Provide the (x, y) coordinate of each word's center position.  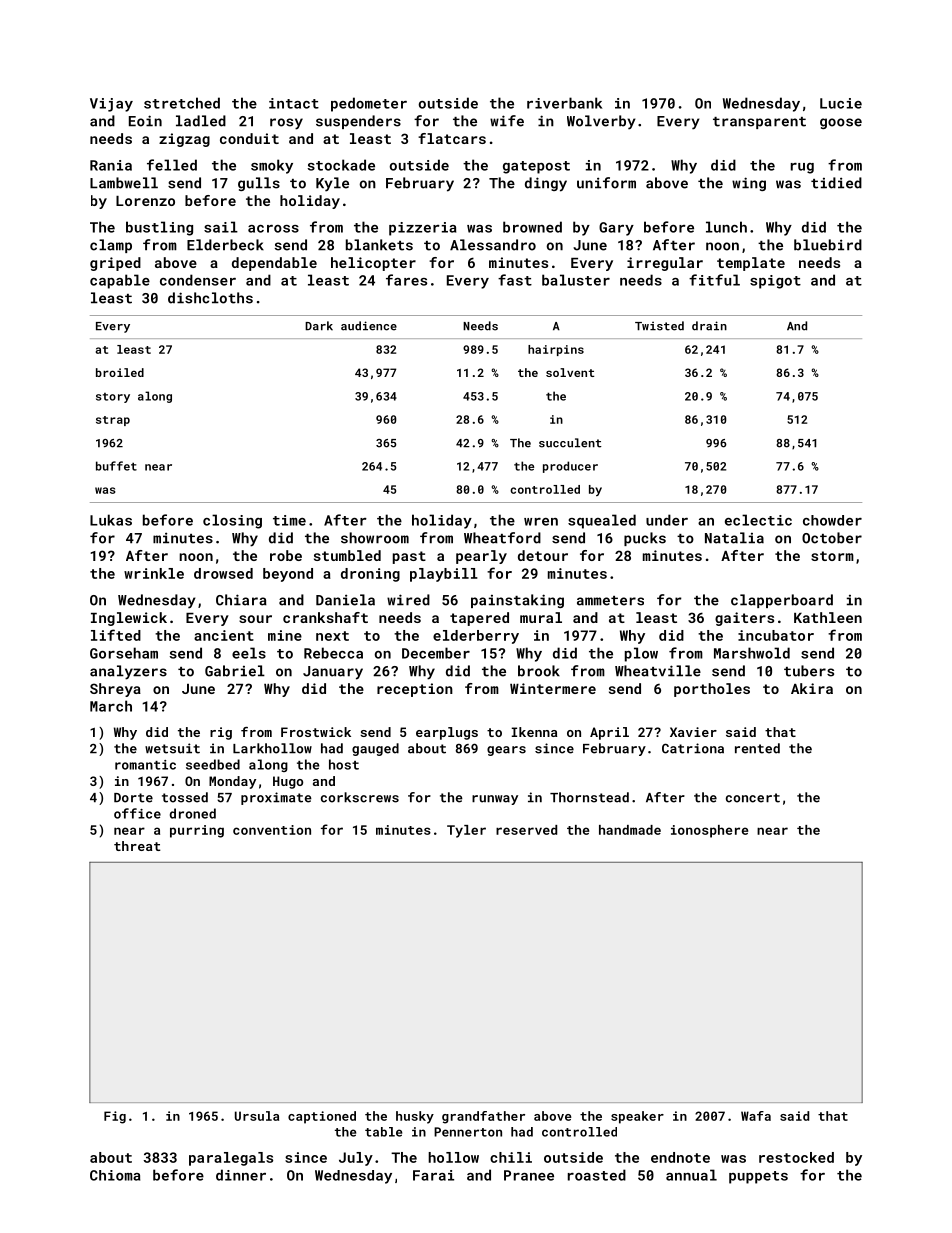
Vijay (111, 105)
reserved (526, 830)
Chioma (115, 1175)
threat (137, 846)
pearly (481, 557)
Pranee (529, 1175)
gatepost (536, 167)
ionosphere (709, 831)
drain (709, 326)
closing (232, 521)
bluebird (828, 245)
